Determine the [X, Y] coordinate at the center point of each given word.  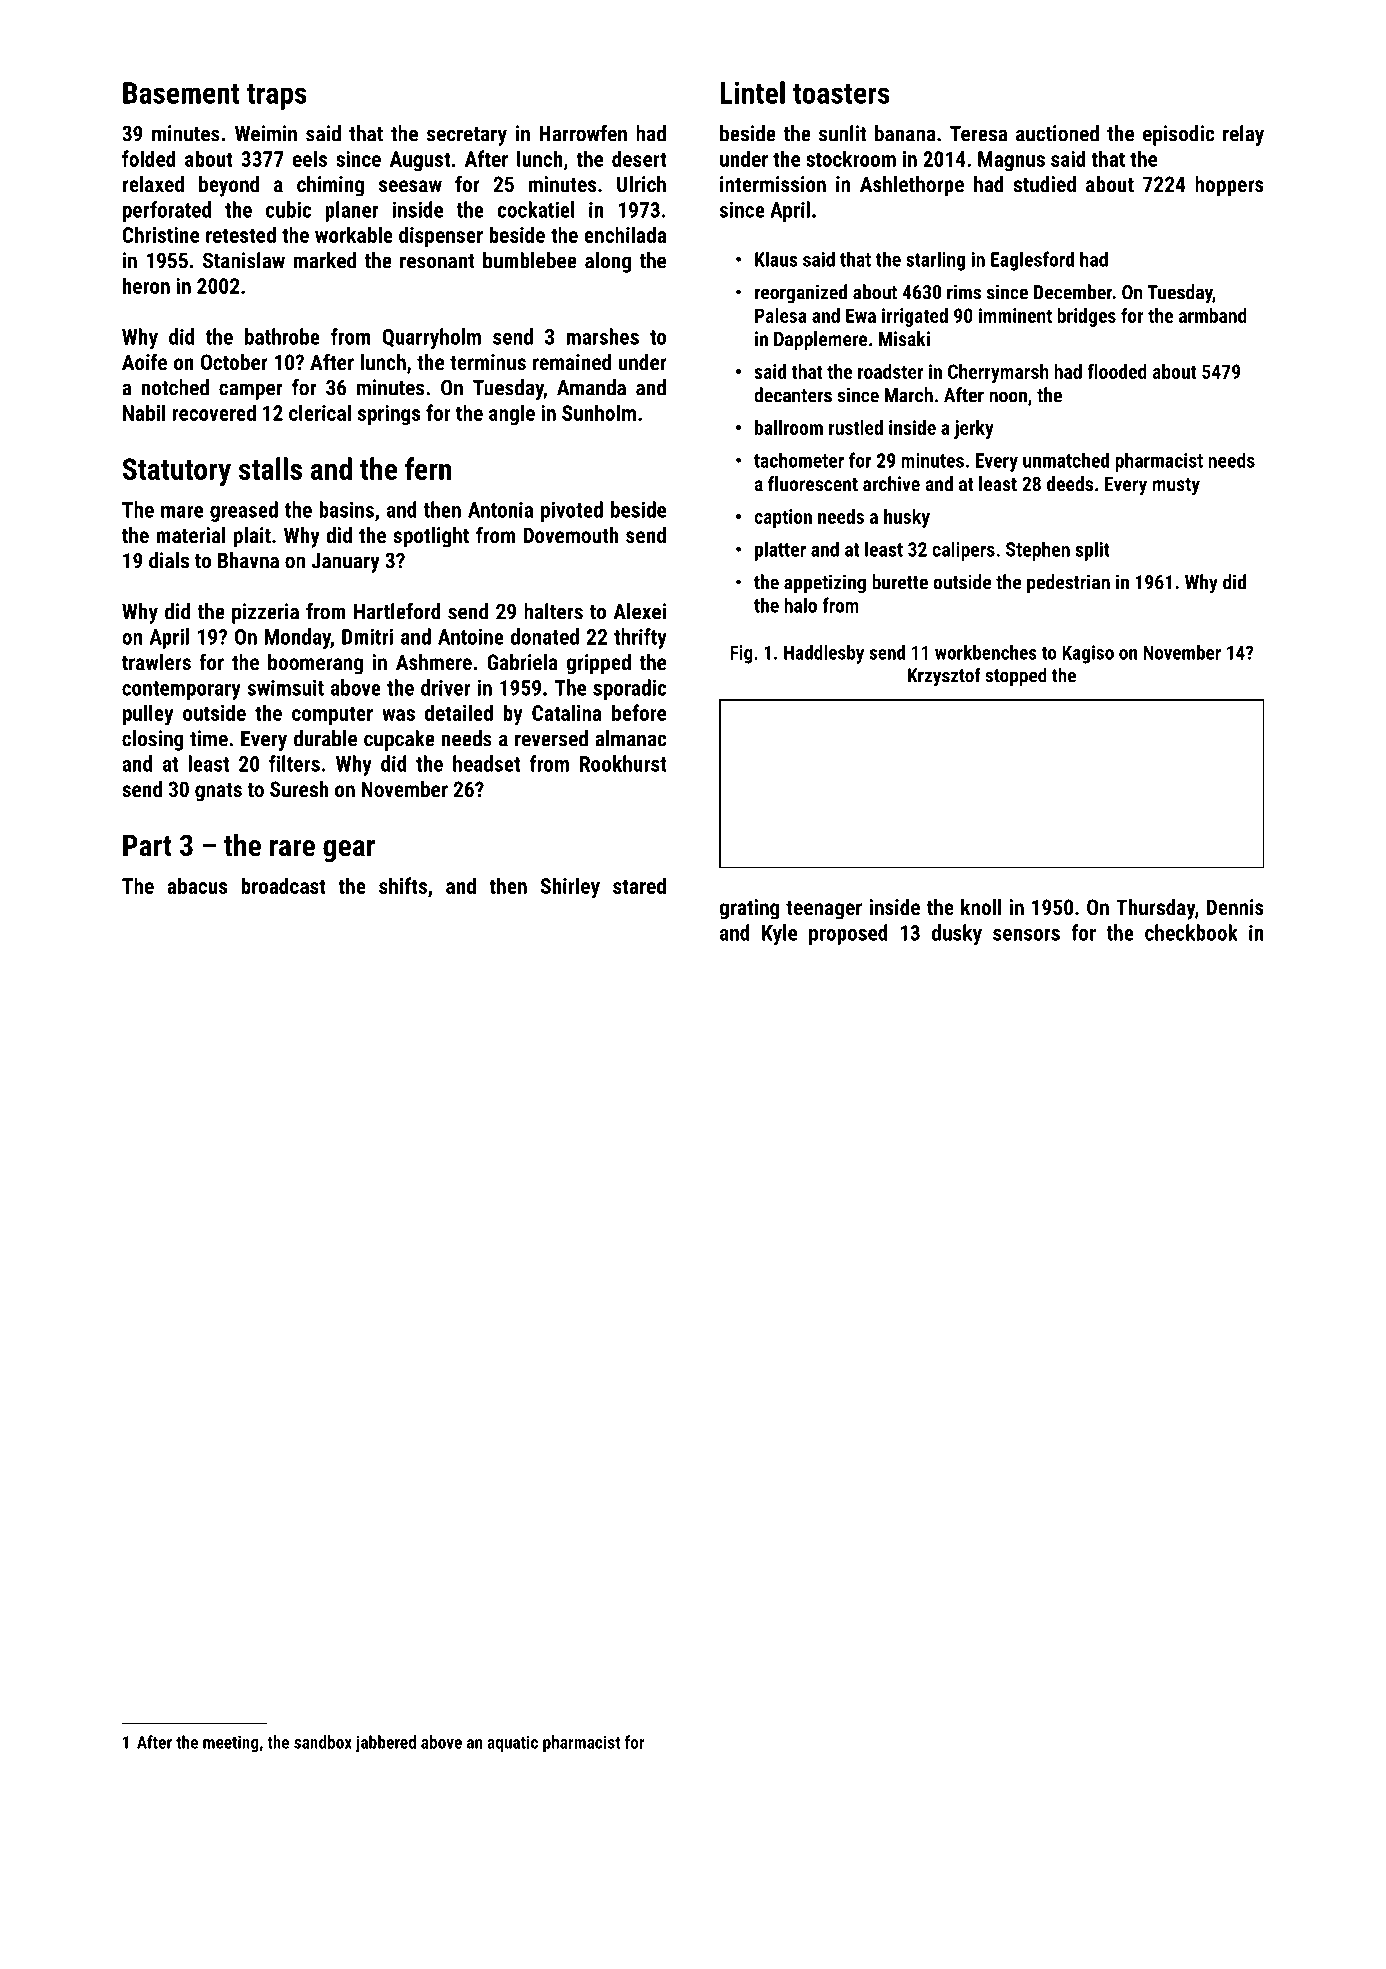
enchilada [625, 234]
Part [147, 846]
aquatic [512, 1743]
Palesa [781, 315]
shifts [403, 885]
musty [1176, 486]
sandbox [323, 1742]
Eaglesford [1032, 261]
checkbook [1191, 932]
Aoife [144, 361]
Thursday [1155, 909]
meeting [231, 1743]
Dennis [1235, 907]
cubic [288, 209]
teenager [824, 910]
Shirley [570, 888]
